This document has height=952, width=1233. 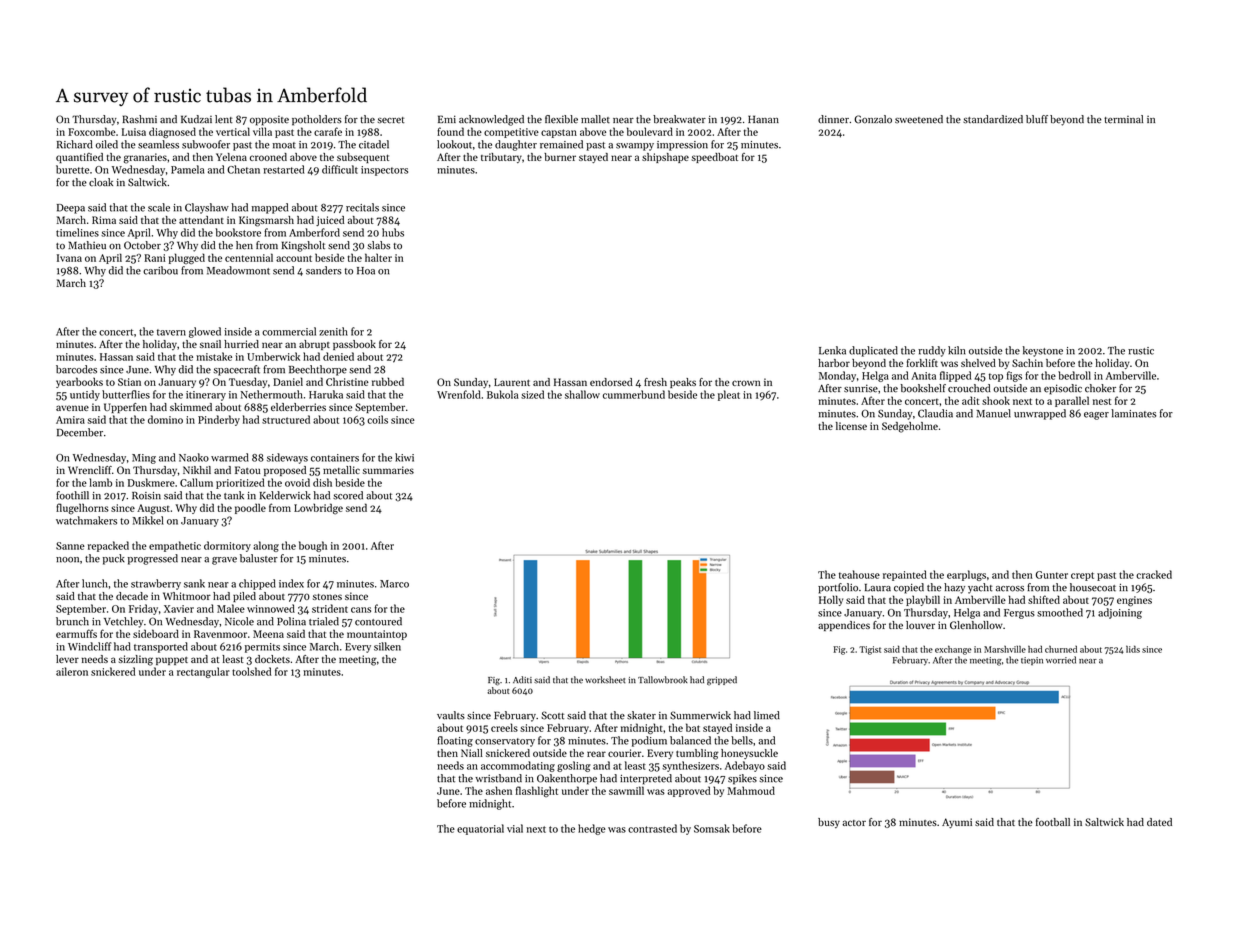 I want to click on Mikkel, so click(x=148, y=520).
